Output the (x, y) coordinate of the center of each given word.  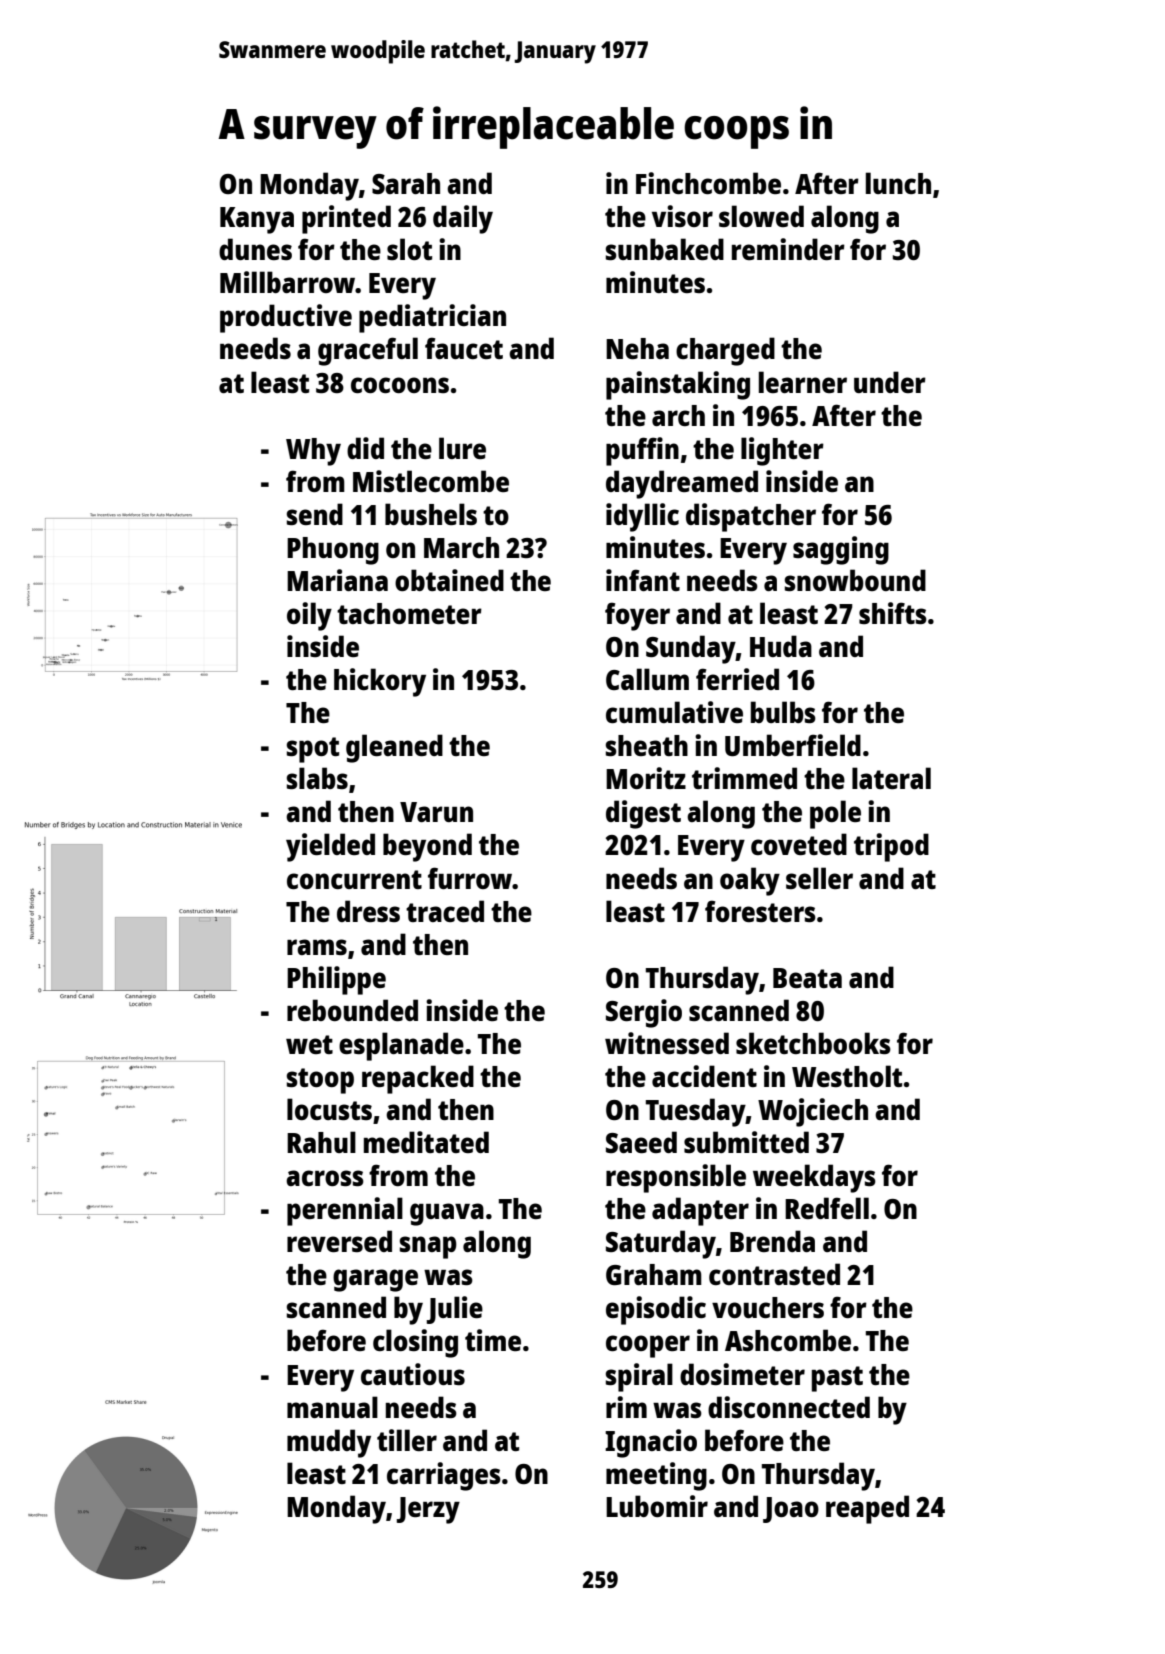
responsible (676, 1178)
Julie (454, 1310)
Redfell (827, 1208)
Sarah (406, 183)
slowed (761, 216)
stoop (320, 1081)
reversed (339, 1241)
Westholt (847, 1076)
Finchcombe (708, 183)
